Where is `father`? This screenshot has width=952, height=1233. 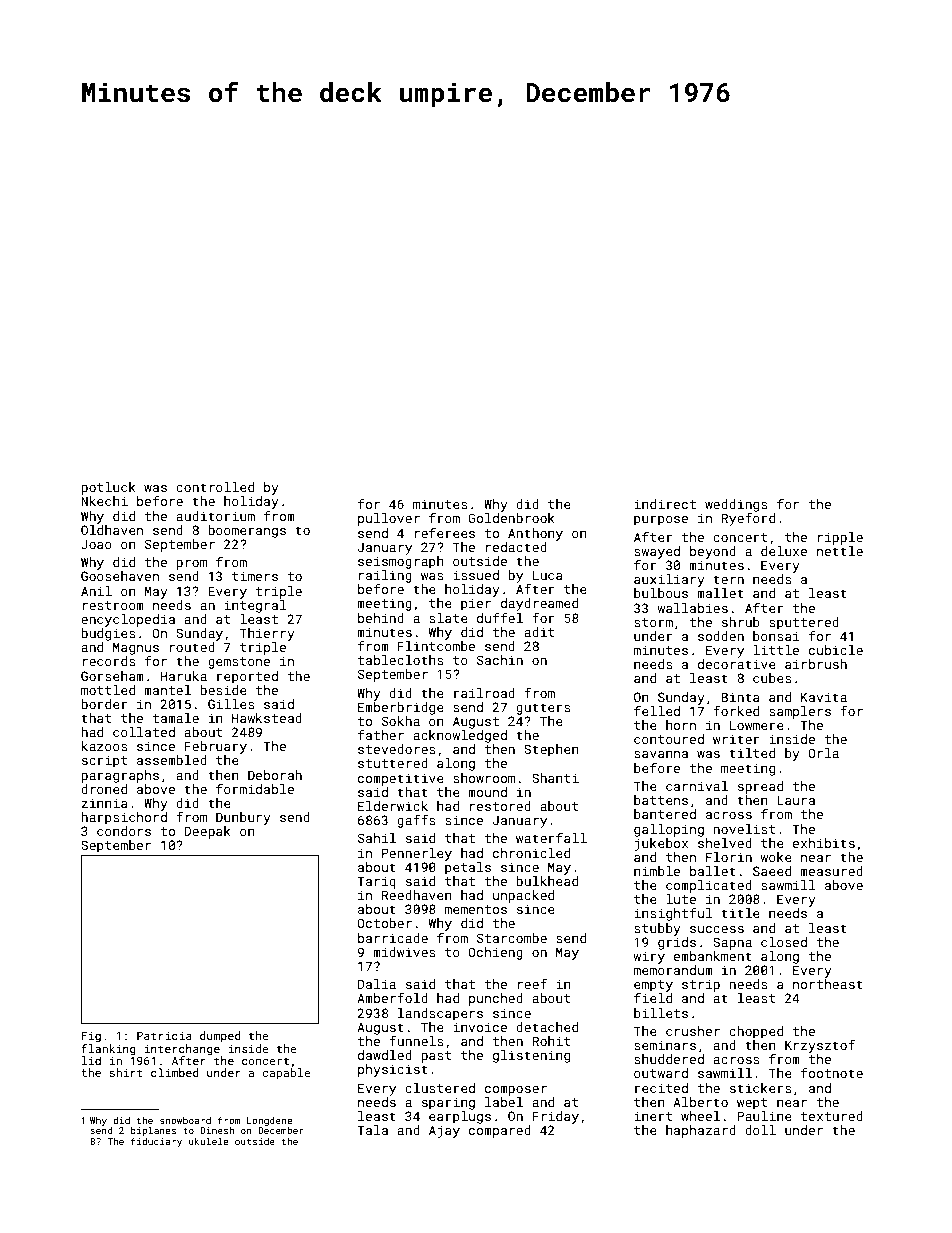 father is located at coordinates (381, 735).
